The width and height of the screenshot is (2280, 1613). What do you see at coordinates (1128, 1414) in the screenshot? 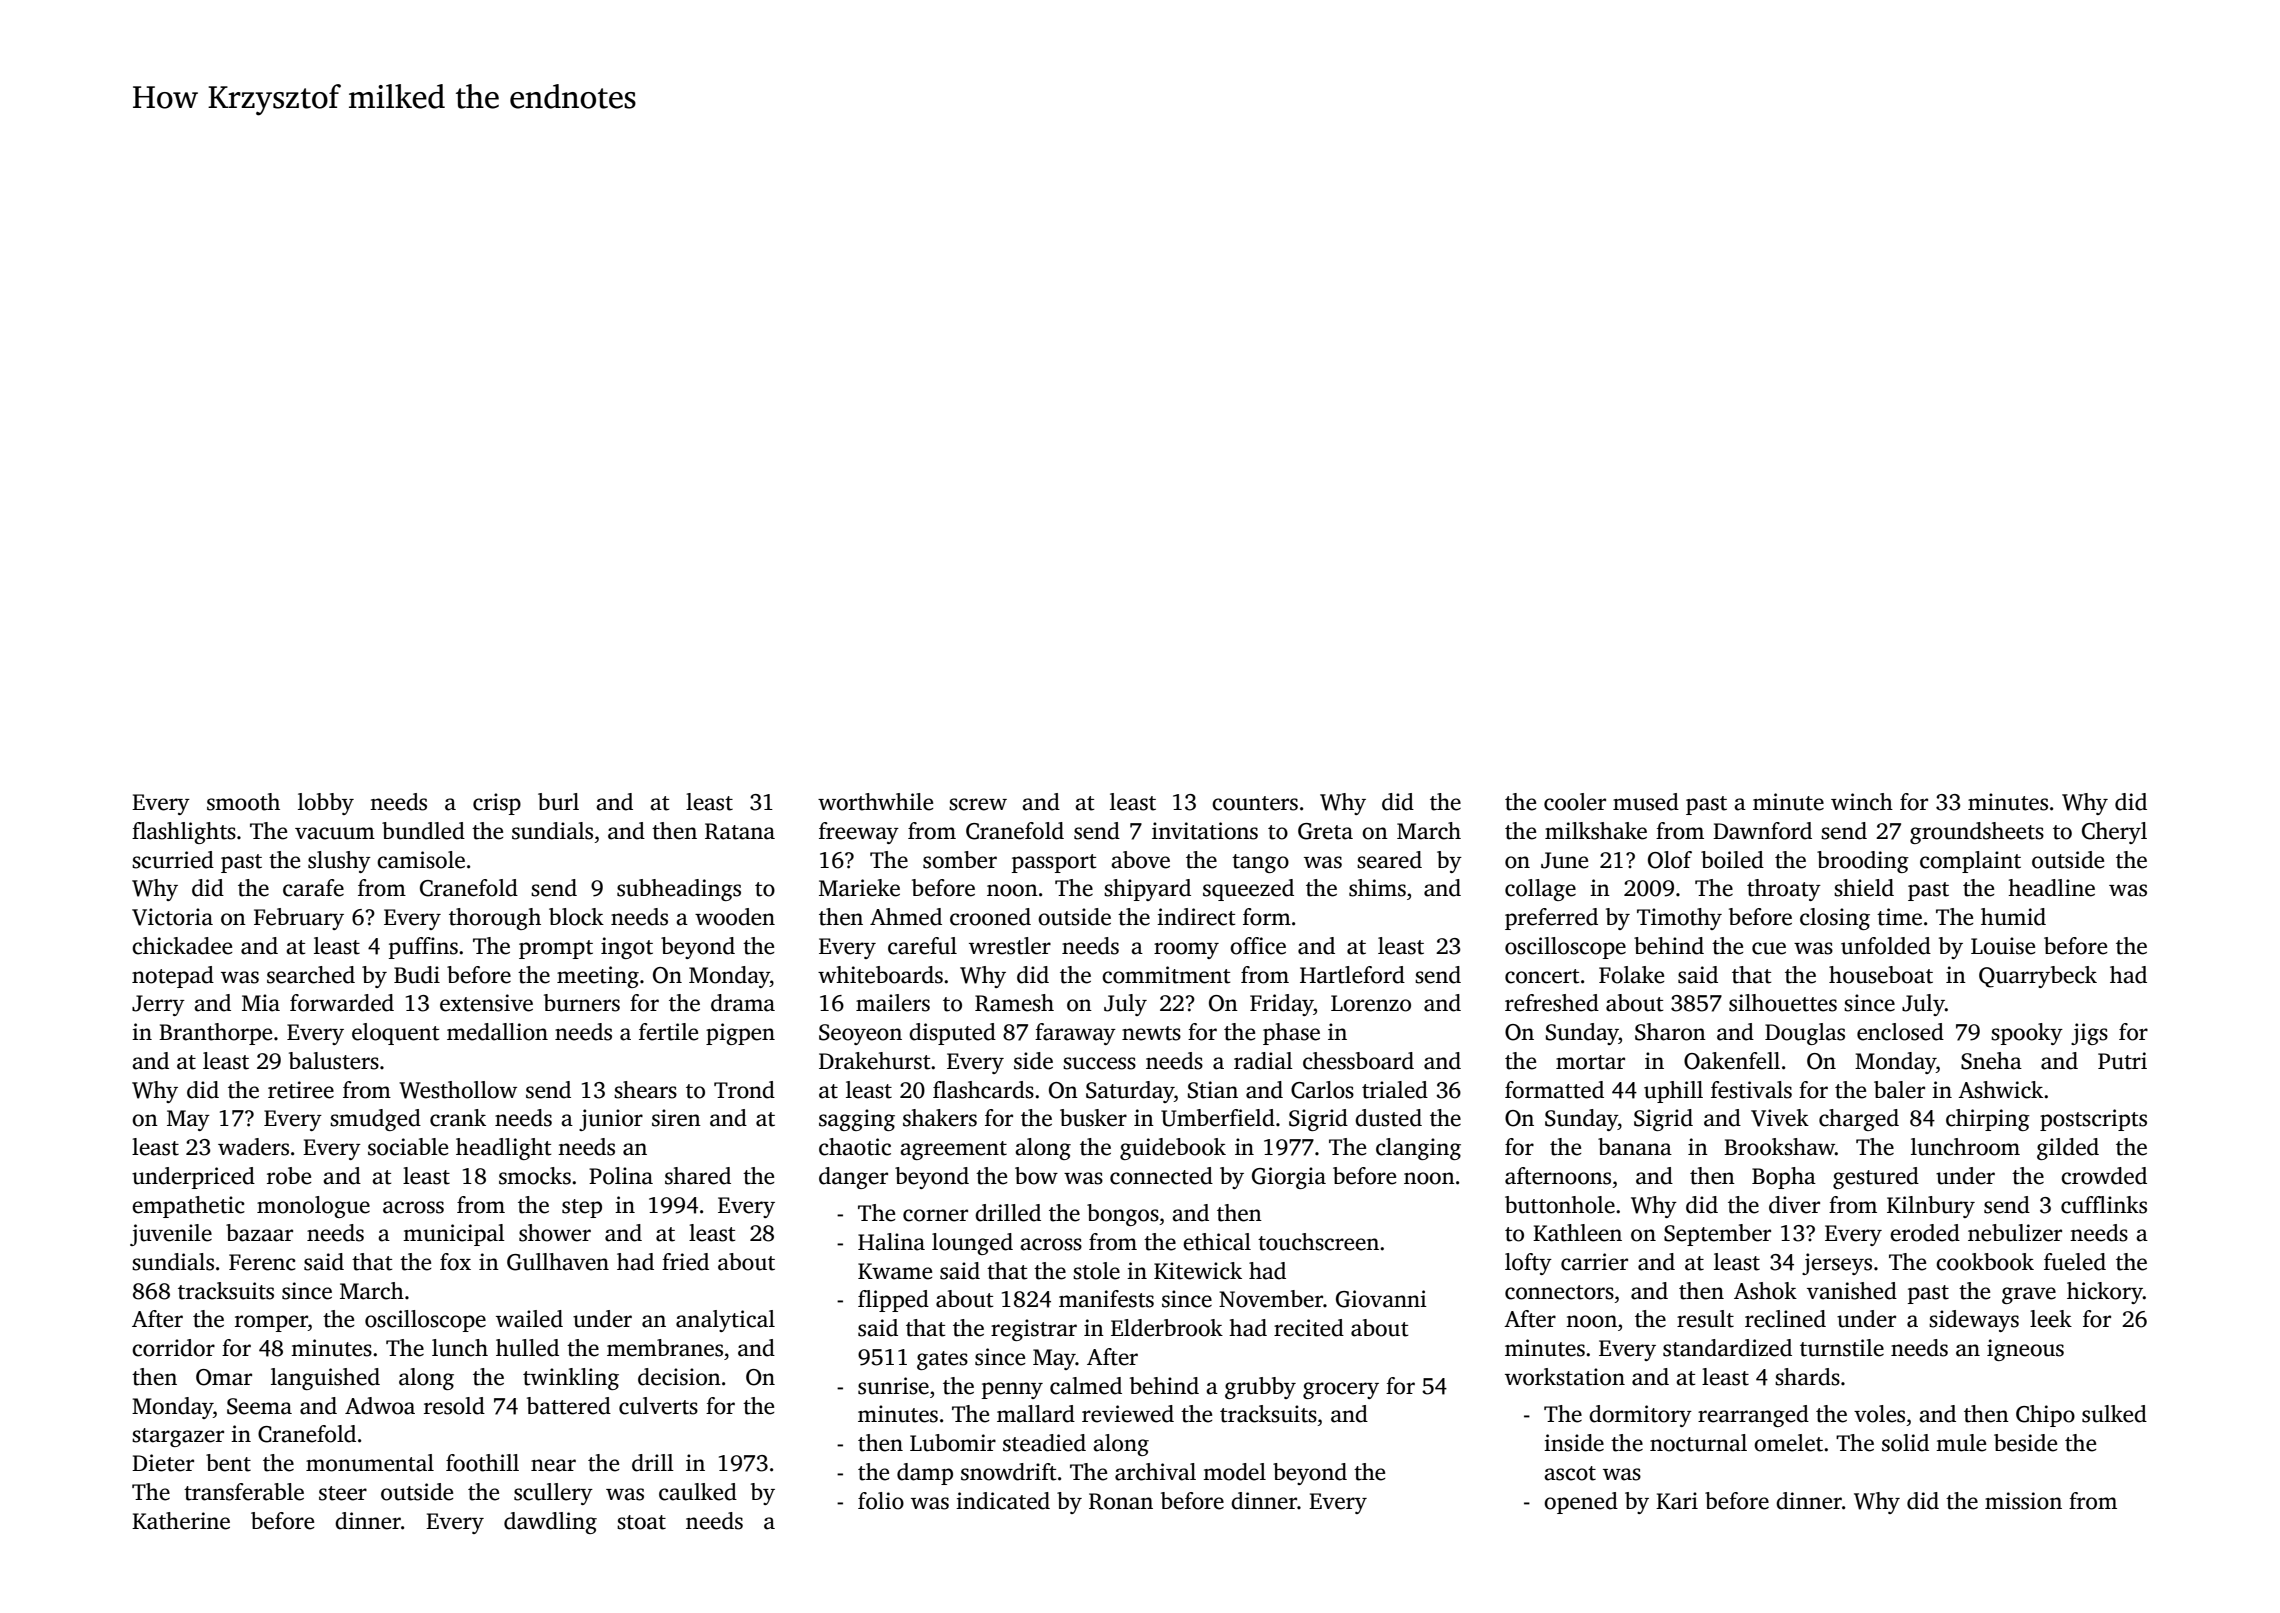
I see `reviewed` at bounding box center [1128, 1414].
